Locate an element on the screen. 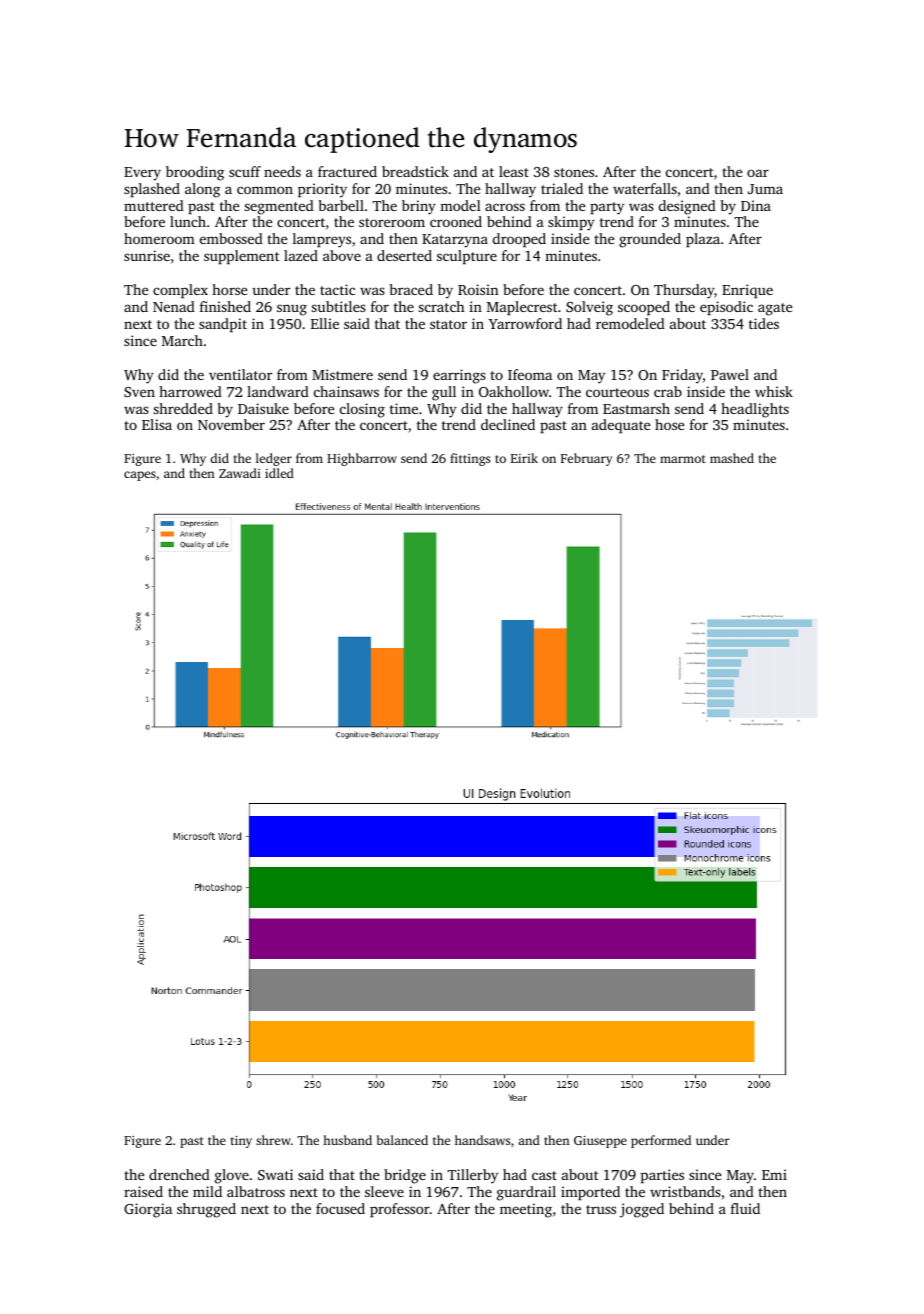 This screenshot has width=924, height=1314. Juma is located at coordinates (765, 189).
